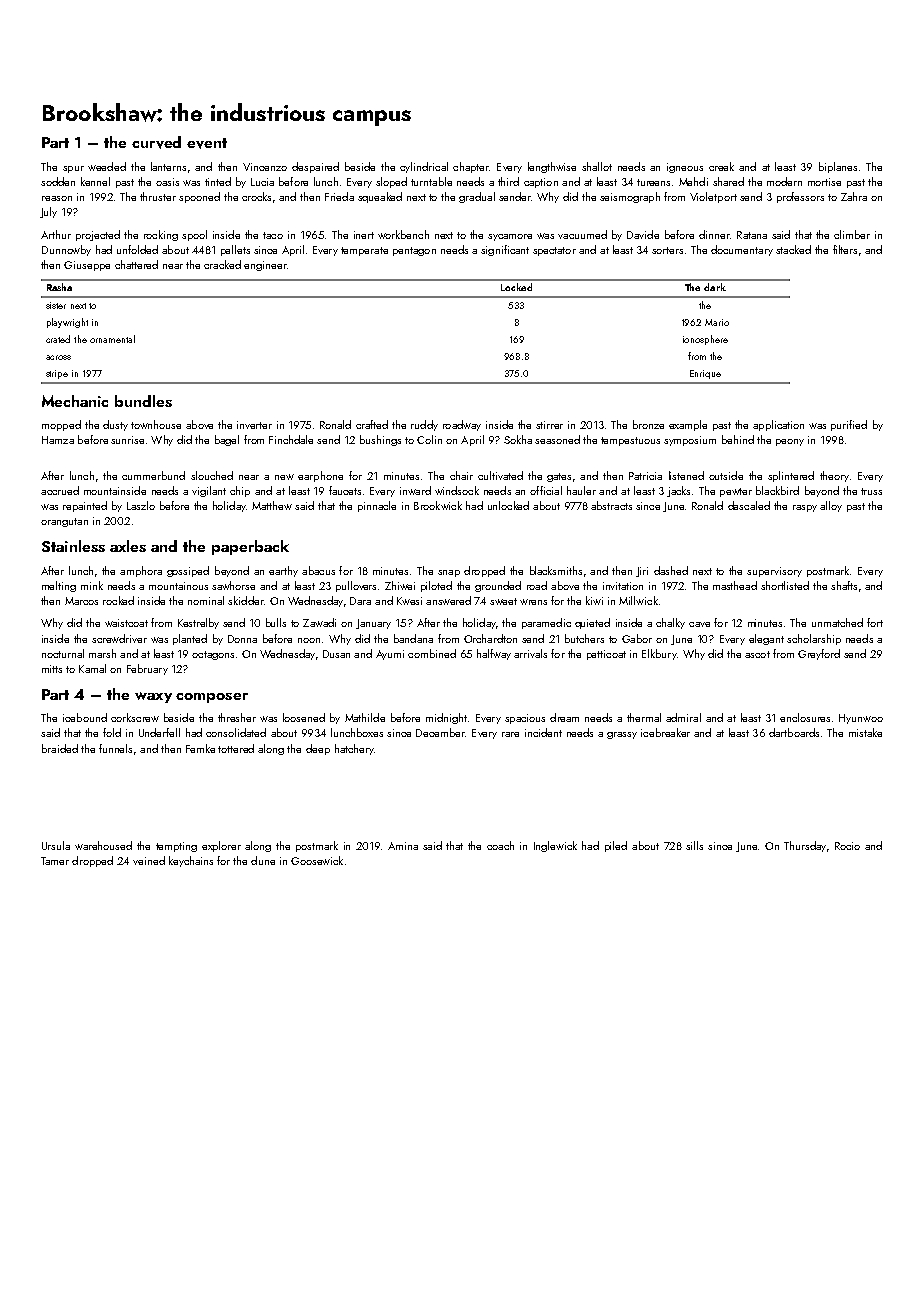 The image size is (924, 1308). I want to click on pinnacle, so click(377, 506).
